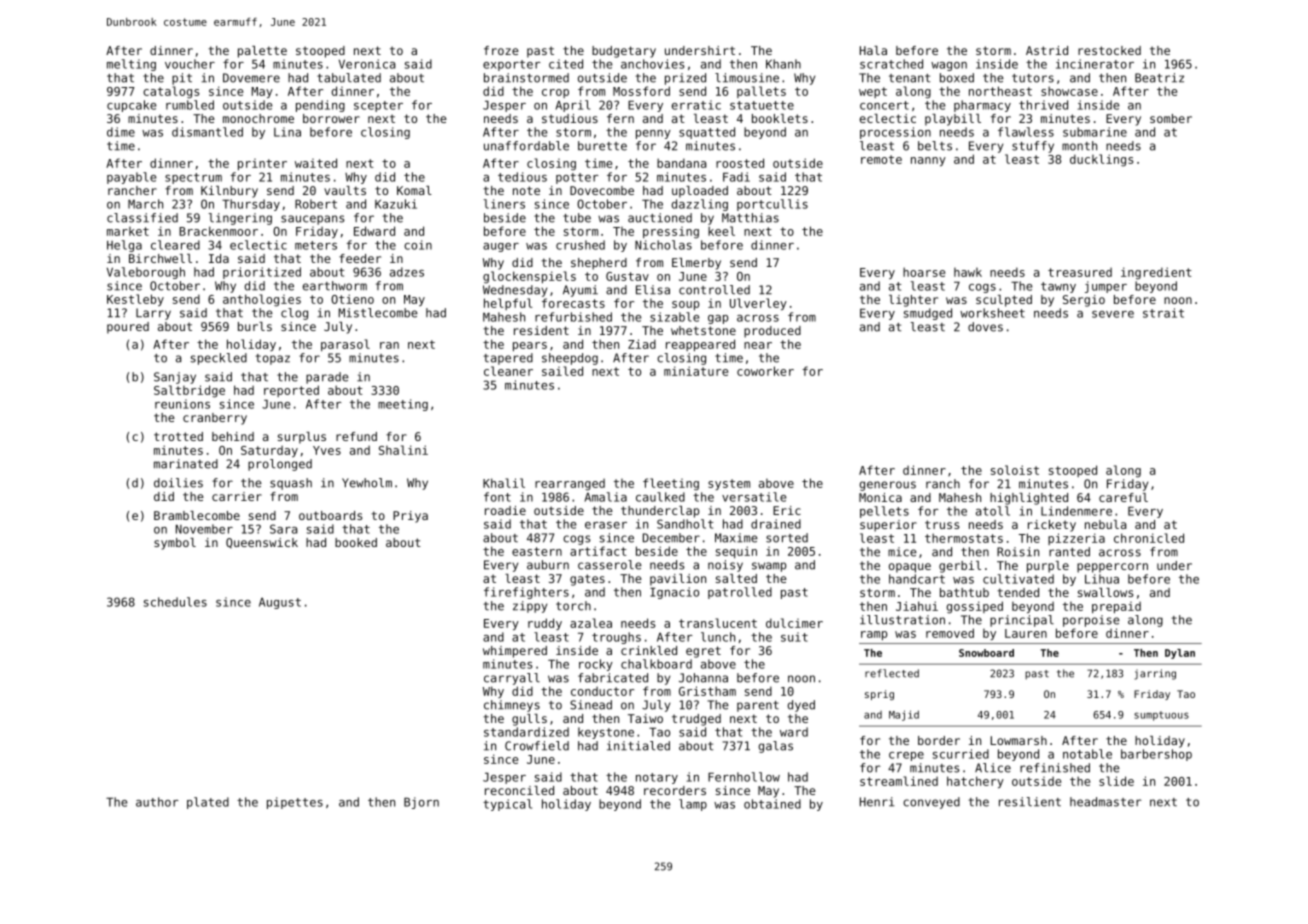 Image resolution: width=1308 pixels, height=924 pixels. I want to click on schedules, so click(175, 602).
